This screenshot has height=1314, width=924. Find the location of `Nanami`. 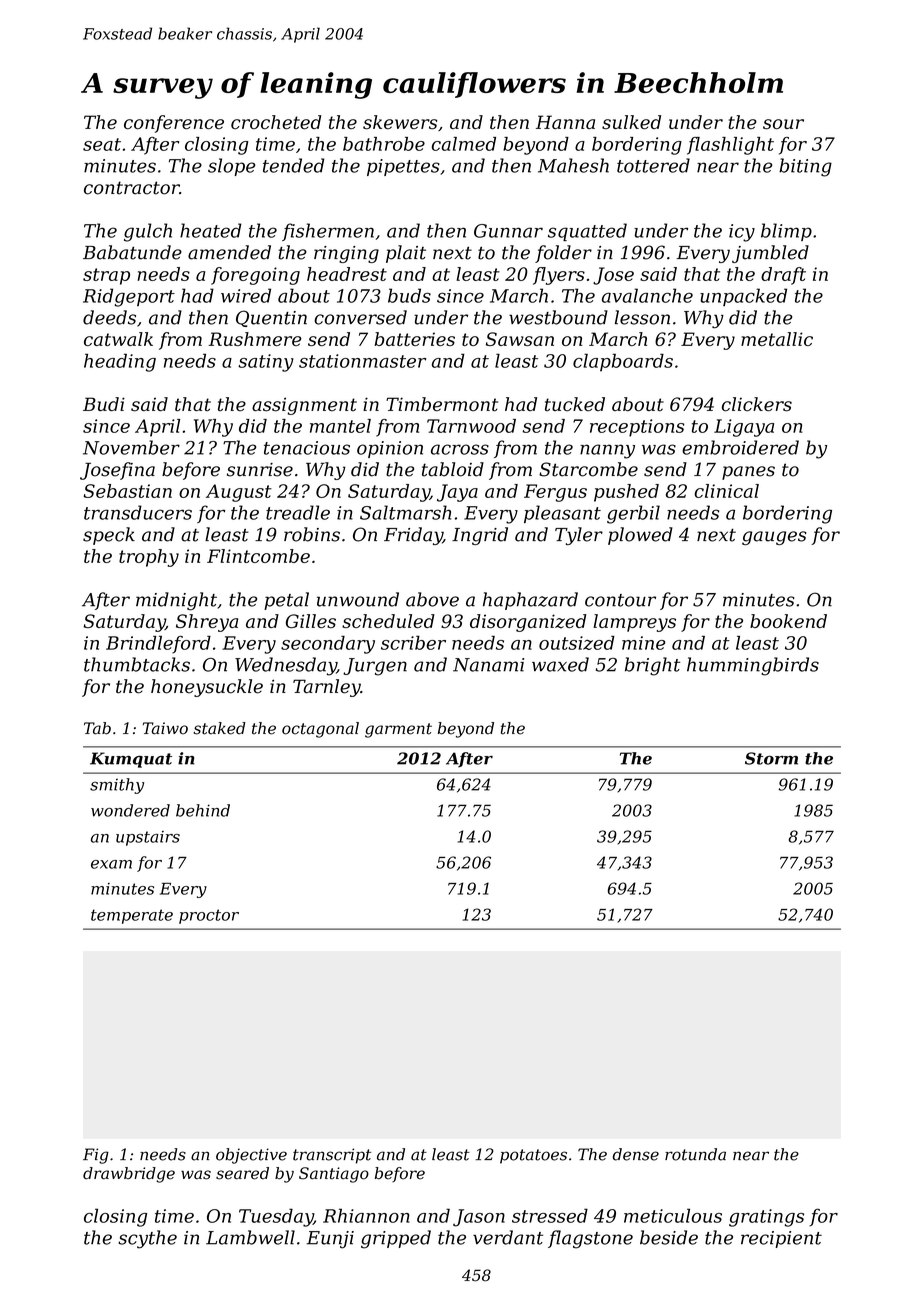

Nanami is located at coordinates (488, 665).
